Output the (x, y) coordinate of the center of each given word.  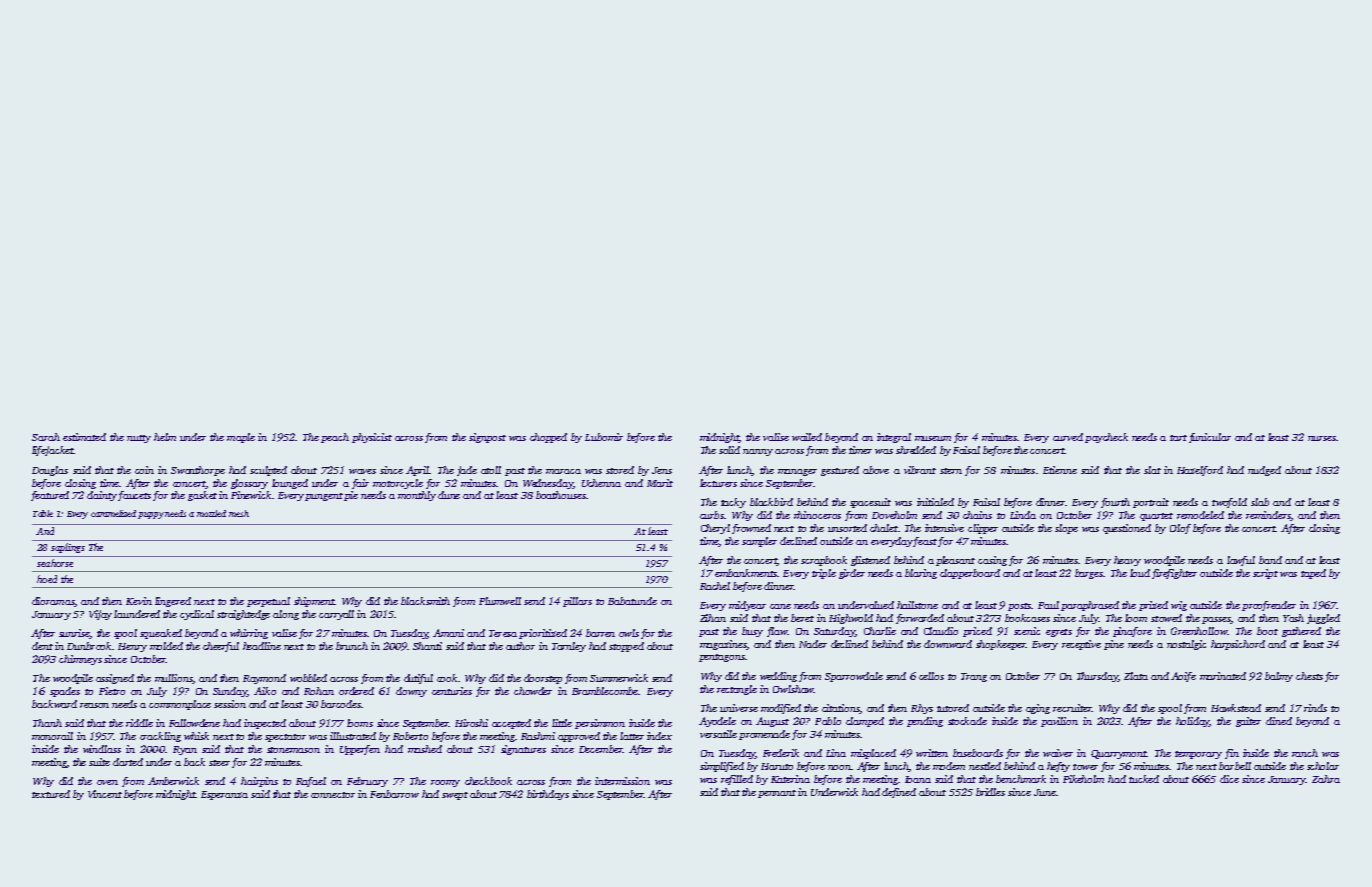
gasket (202, 496)
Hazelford (1200, 471)
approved (579, 737)
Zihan (713, 618)
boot (1267, 631)
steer (219, 763)
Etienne (1060, 470)
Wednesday (548, 484)
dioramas (53, 601)
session (230, 704)
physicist (372, 438)
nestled (985, 766)
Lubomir (604, 437)
